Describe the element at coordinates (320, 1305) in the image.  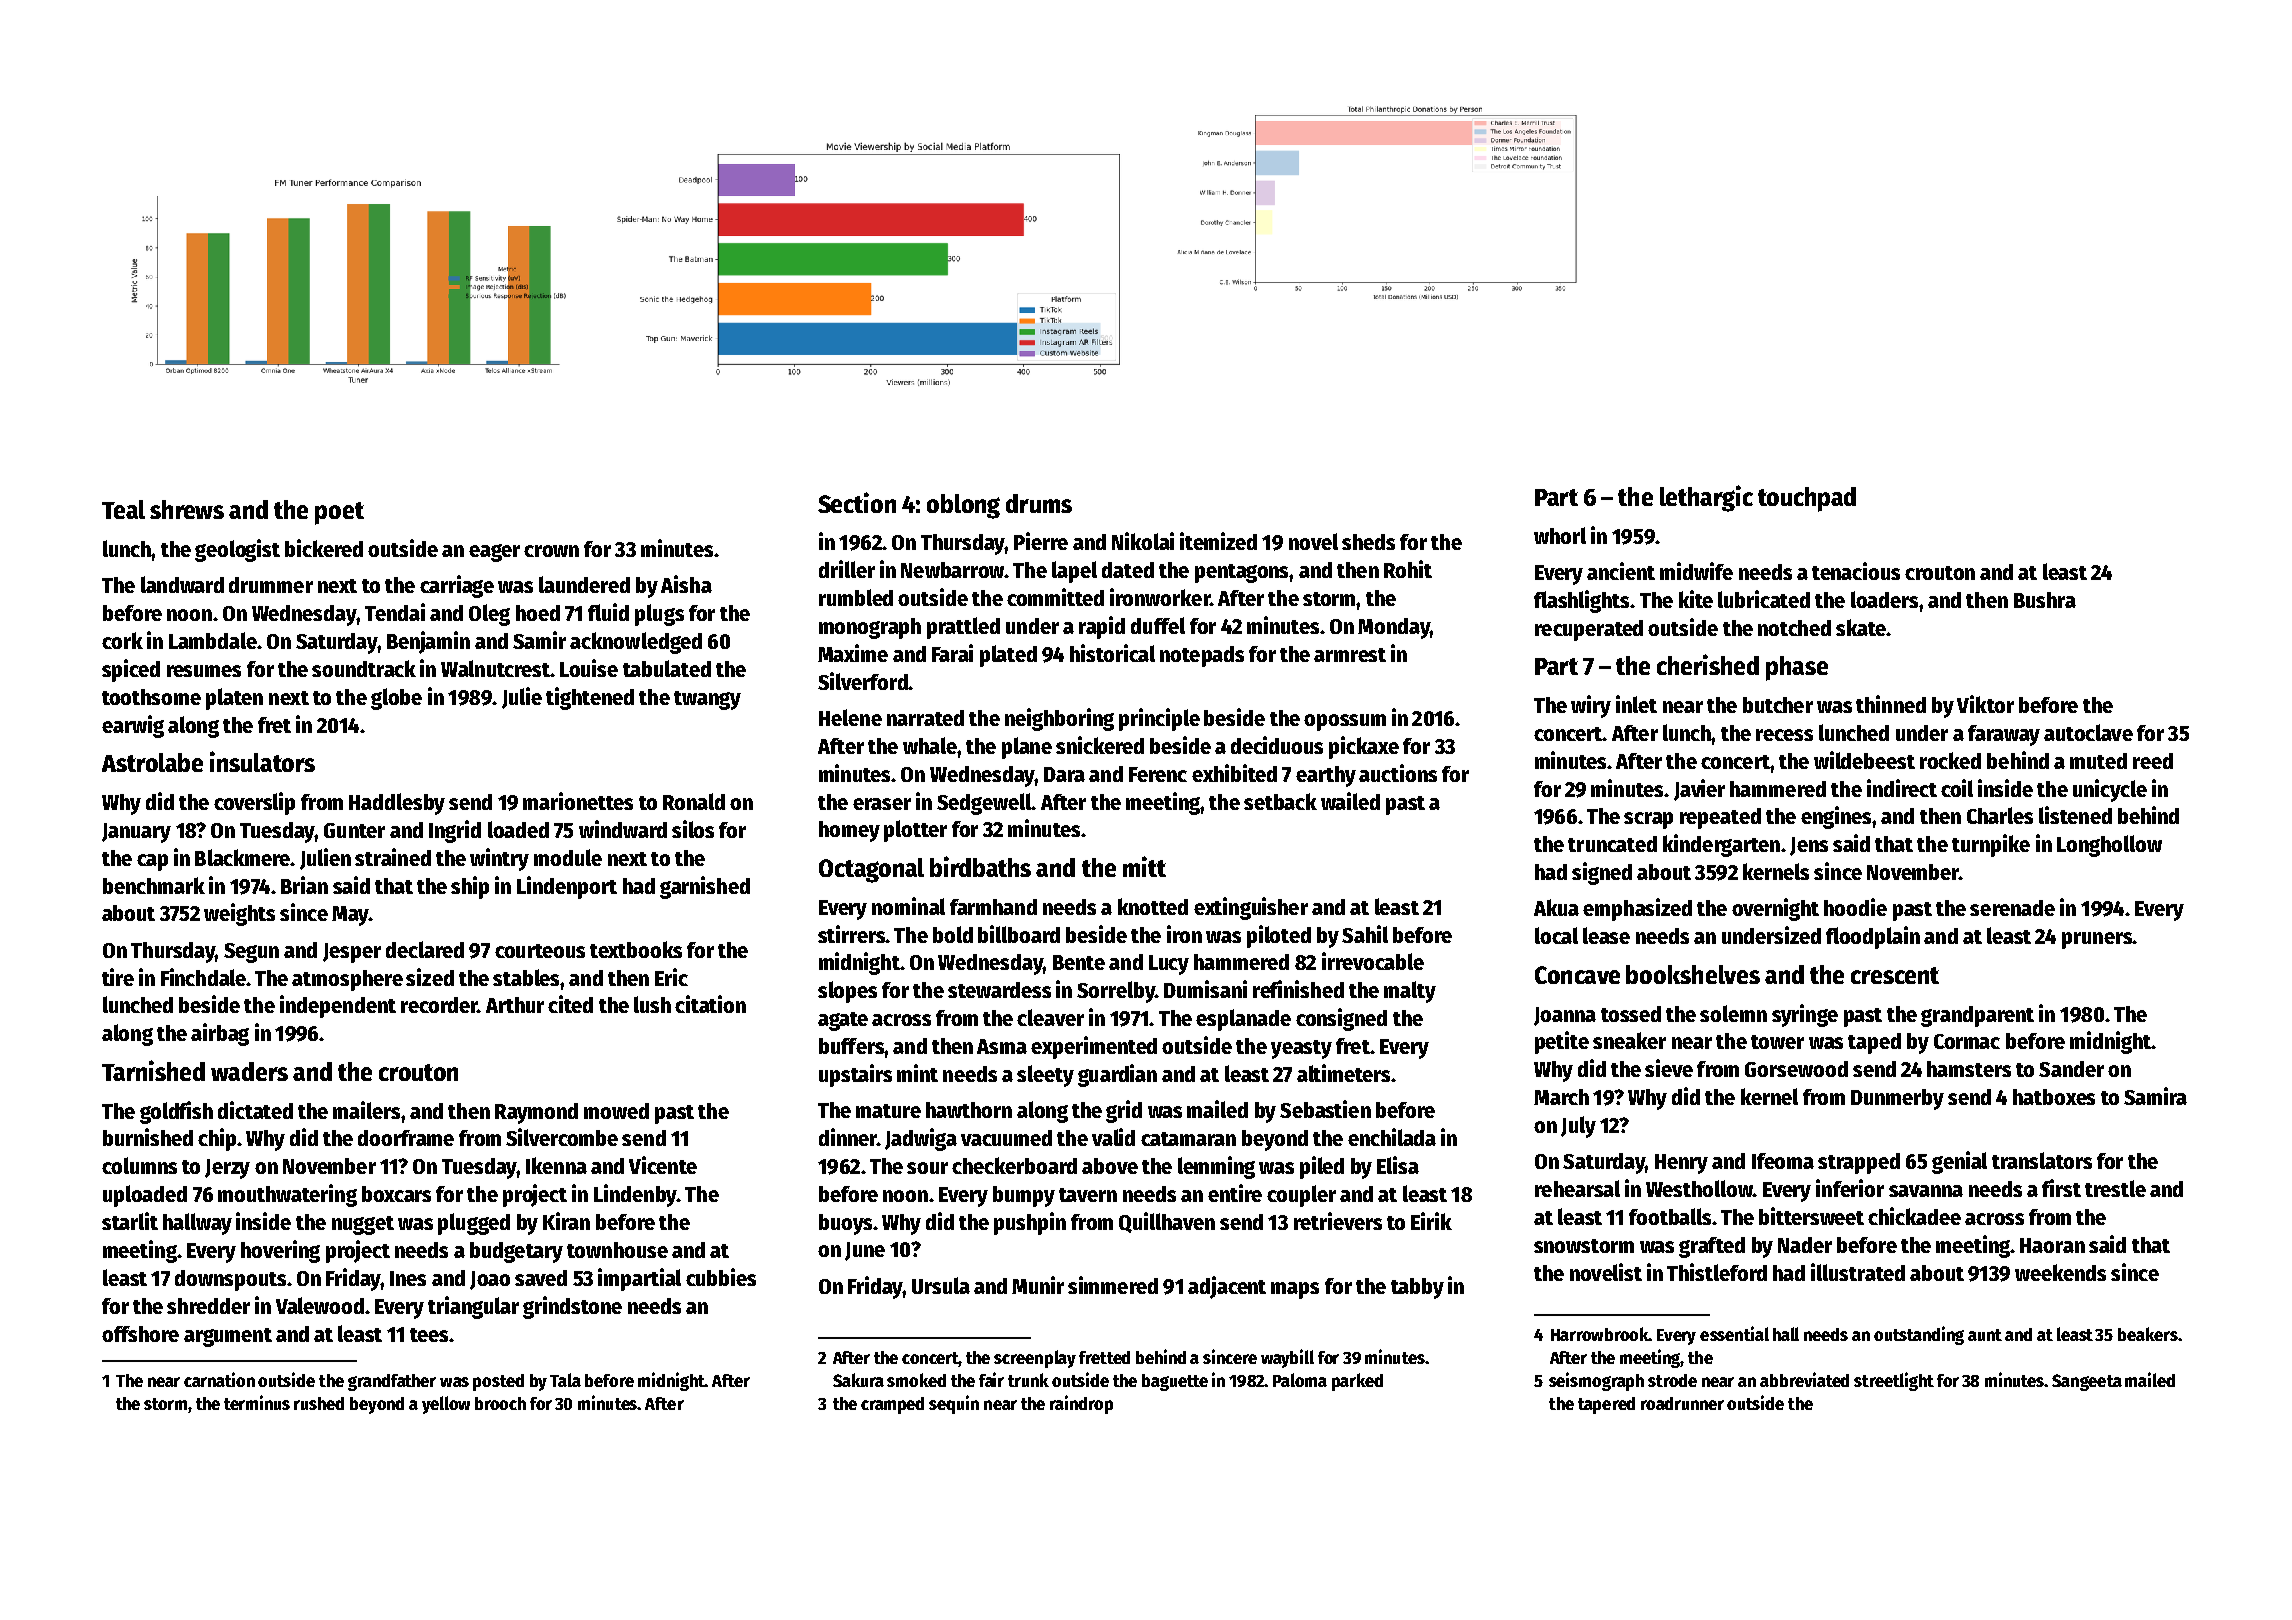
I see `Valewood` at that location.
